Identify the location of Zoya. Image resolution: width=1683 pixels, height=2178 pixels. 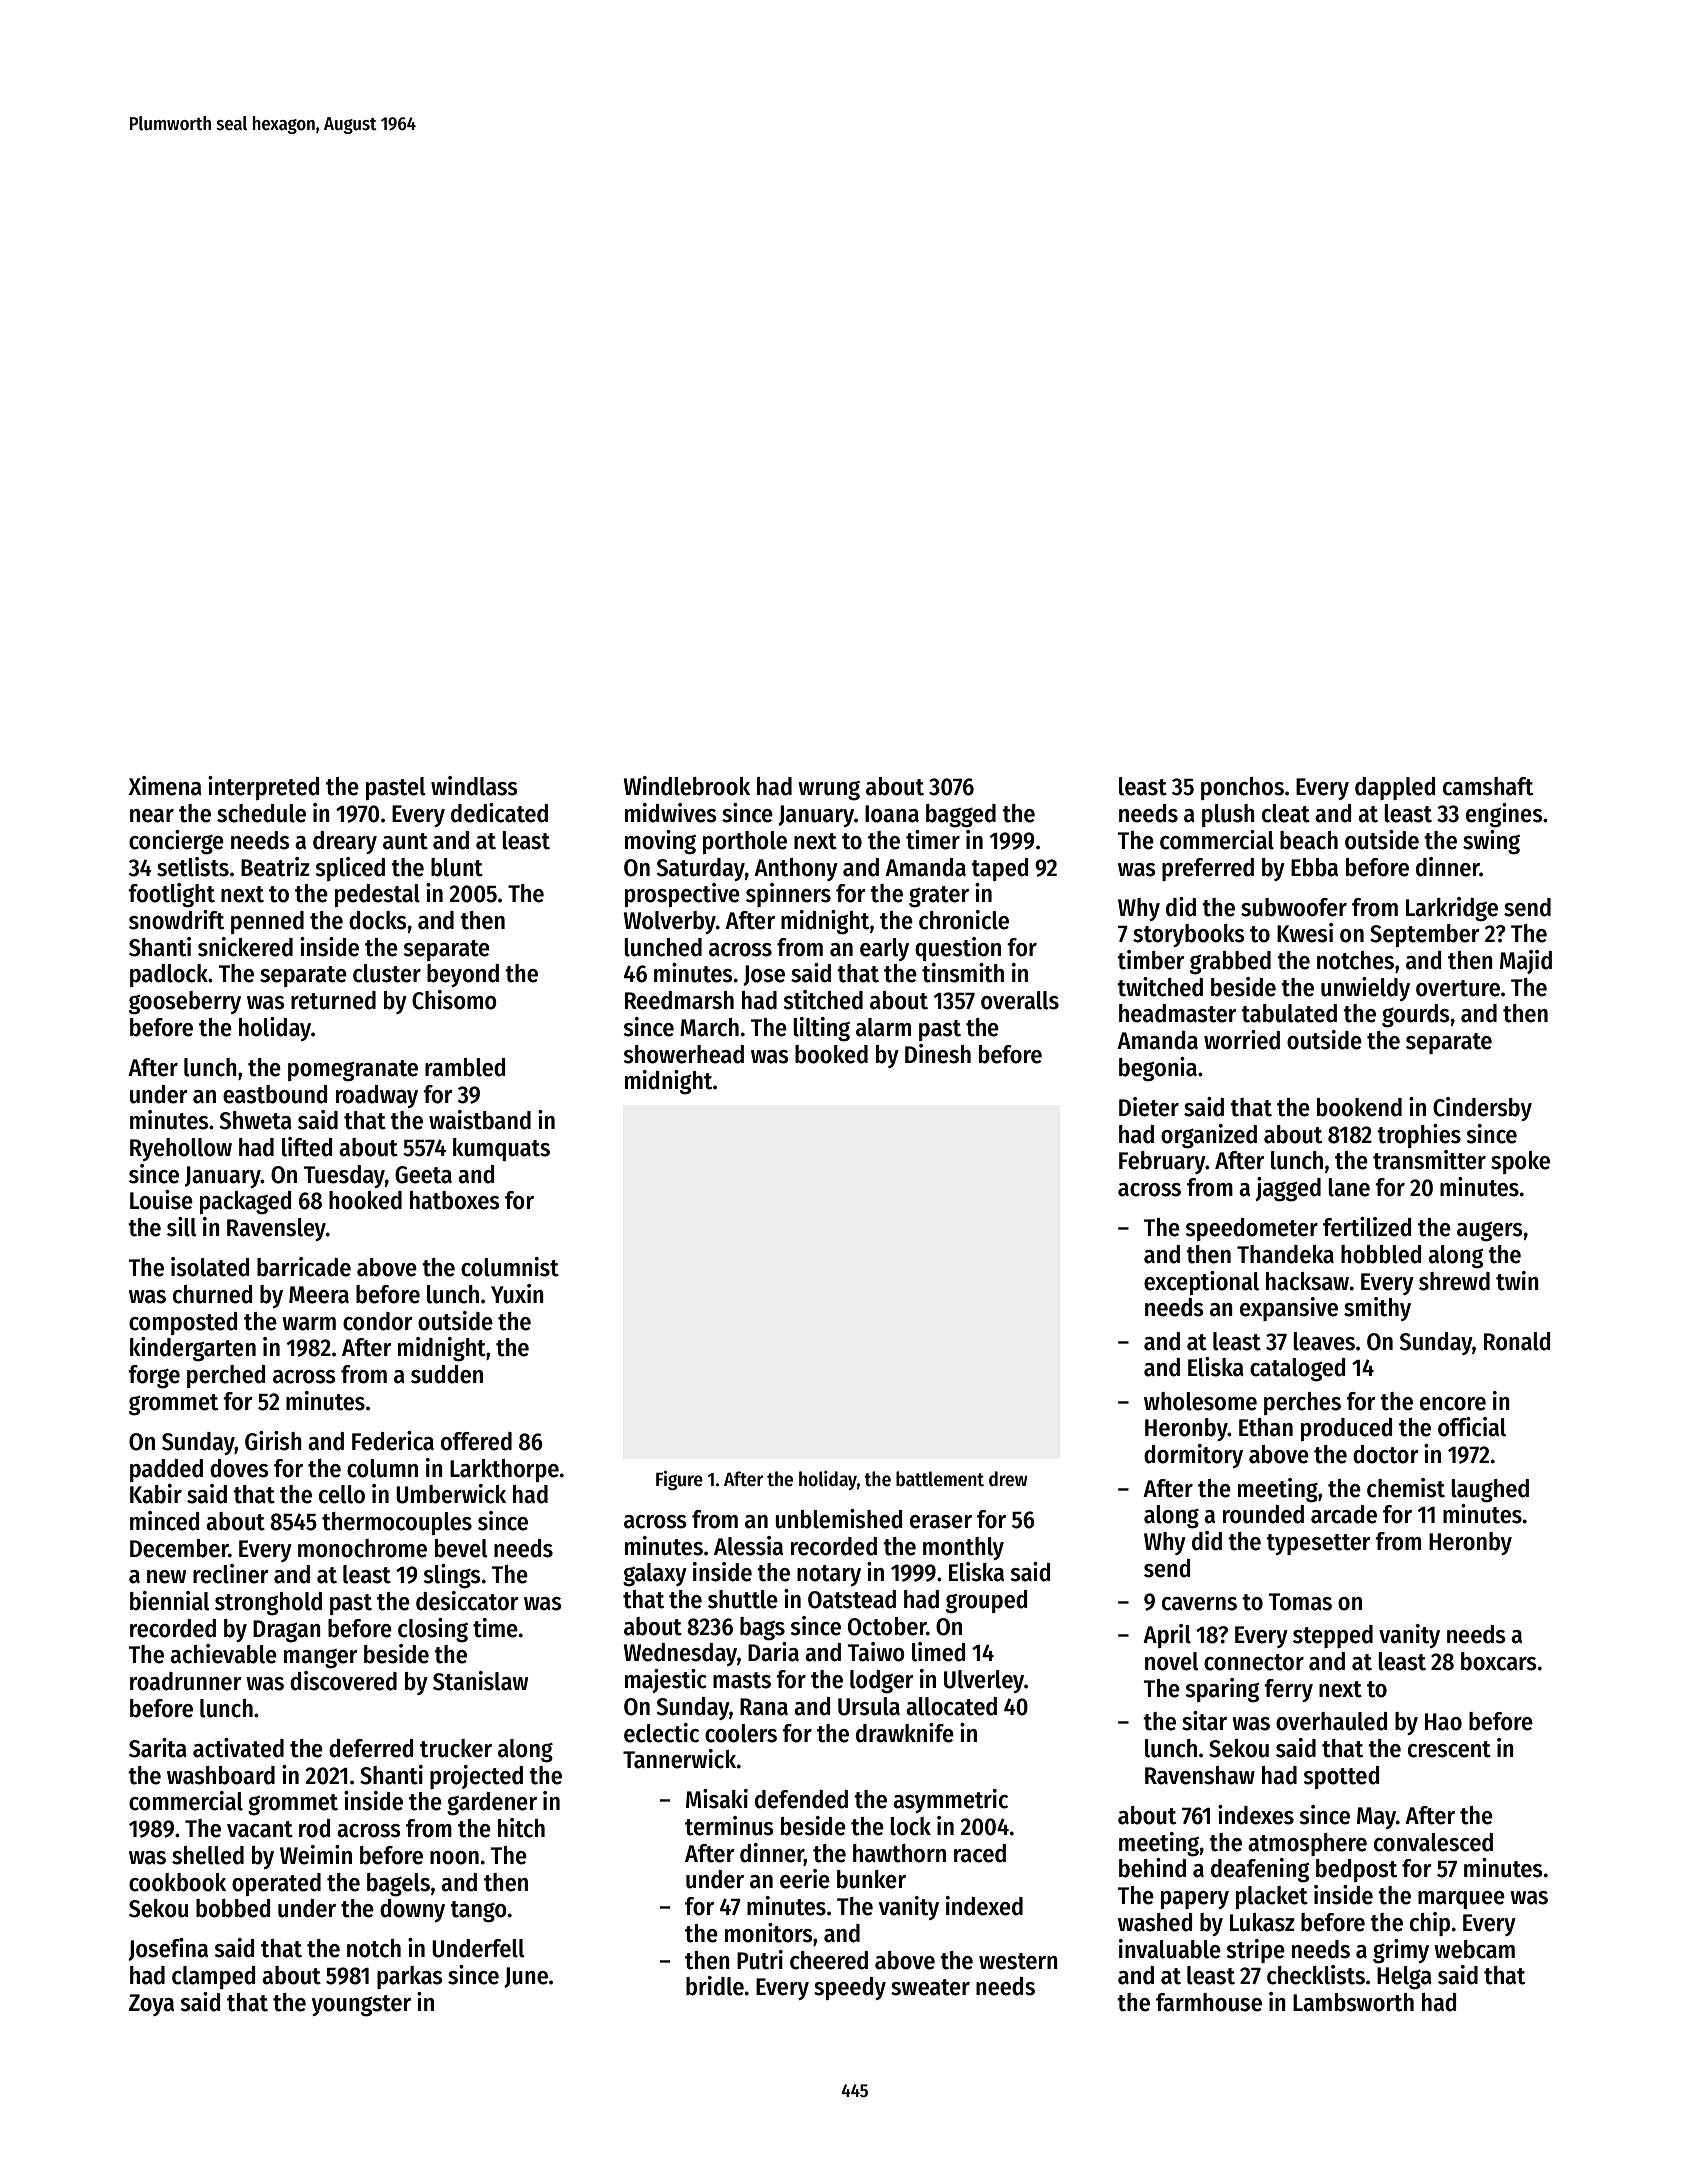
(151, 2005).
